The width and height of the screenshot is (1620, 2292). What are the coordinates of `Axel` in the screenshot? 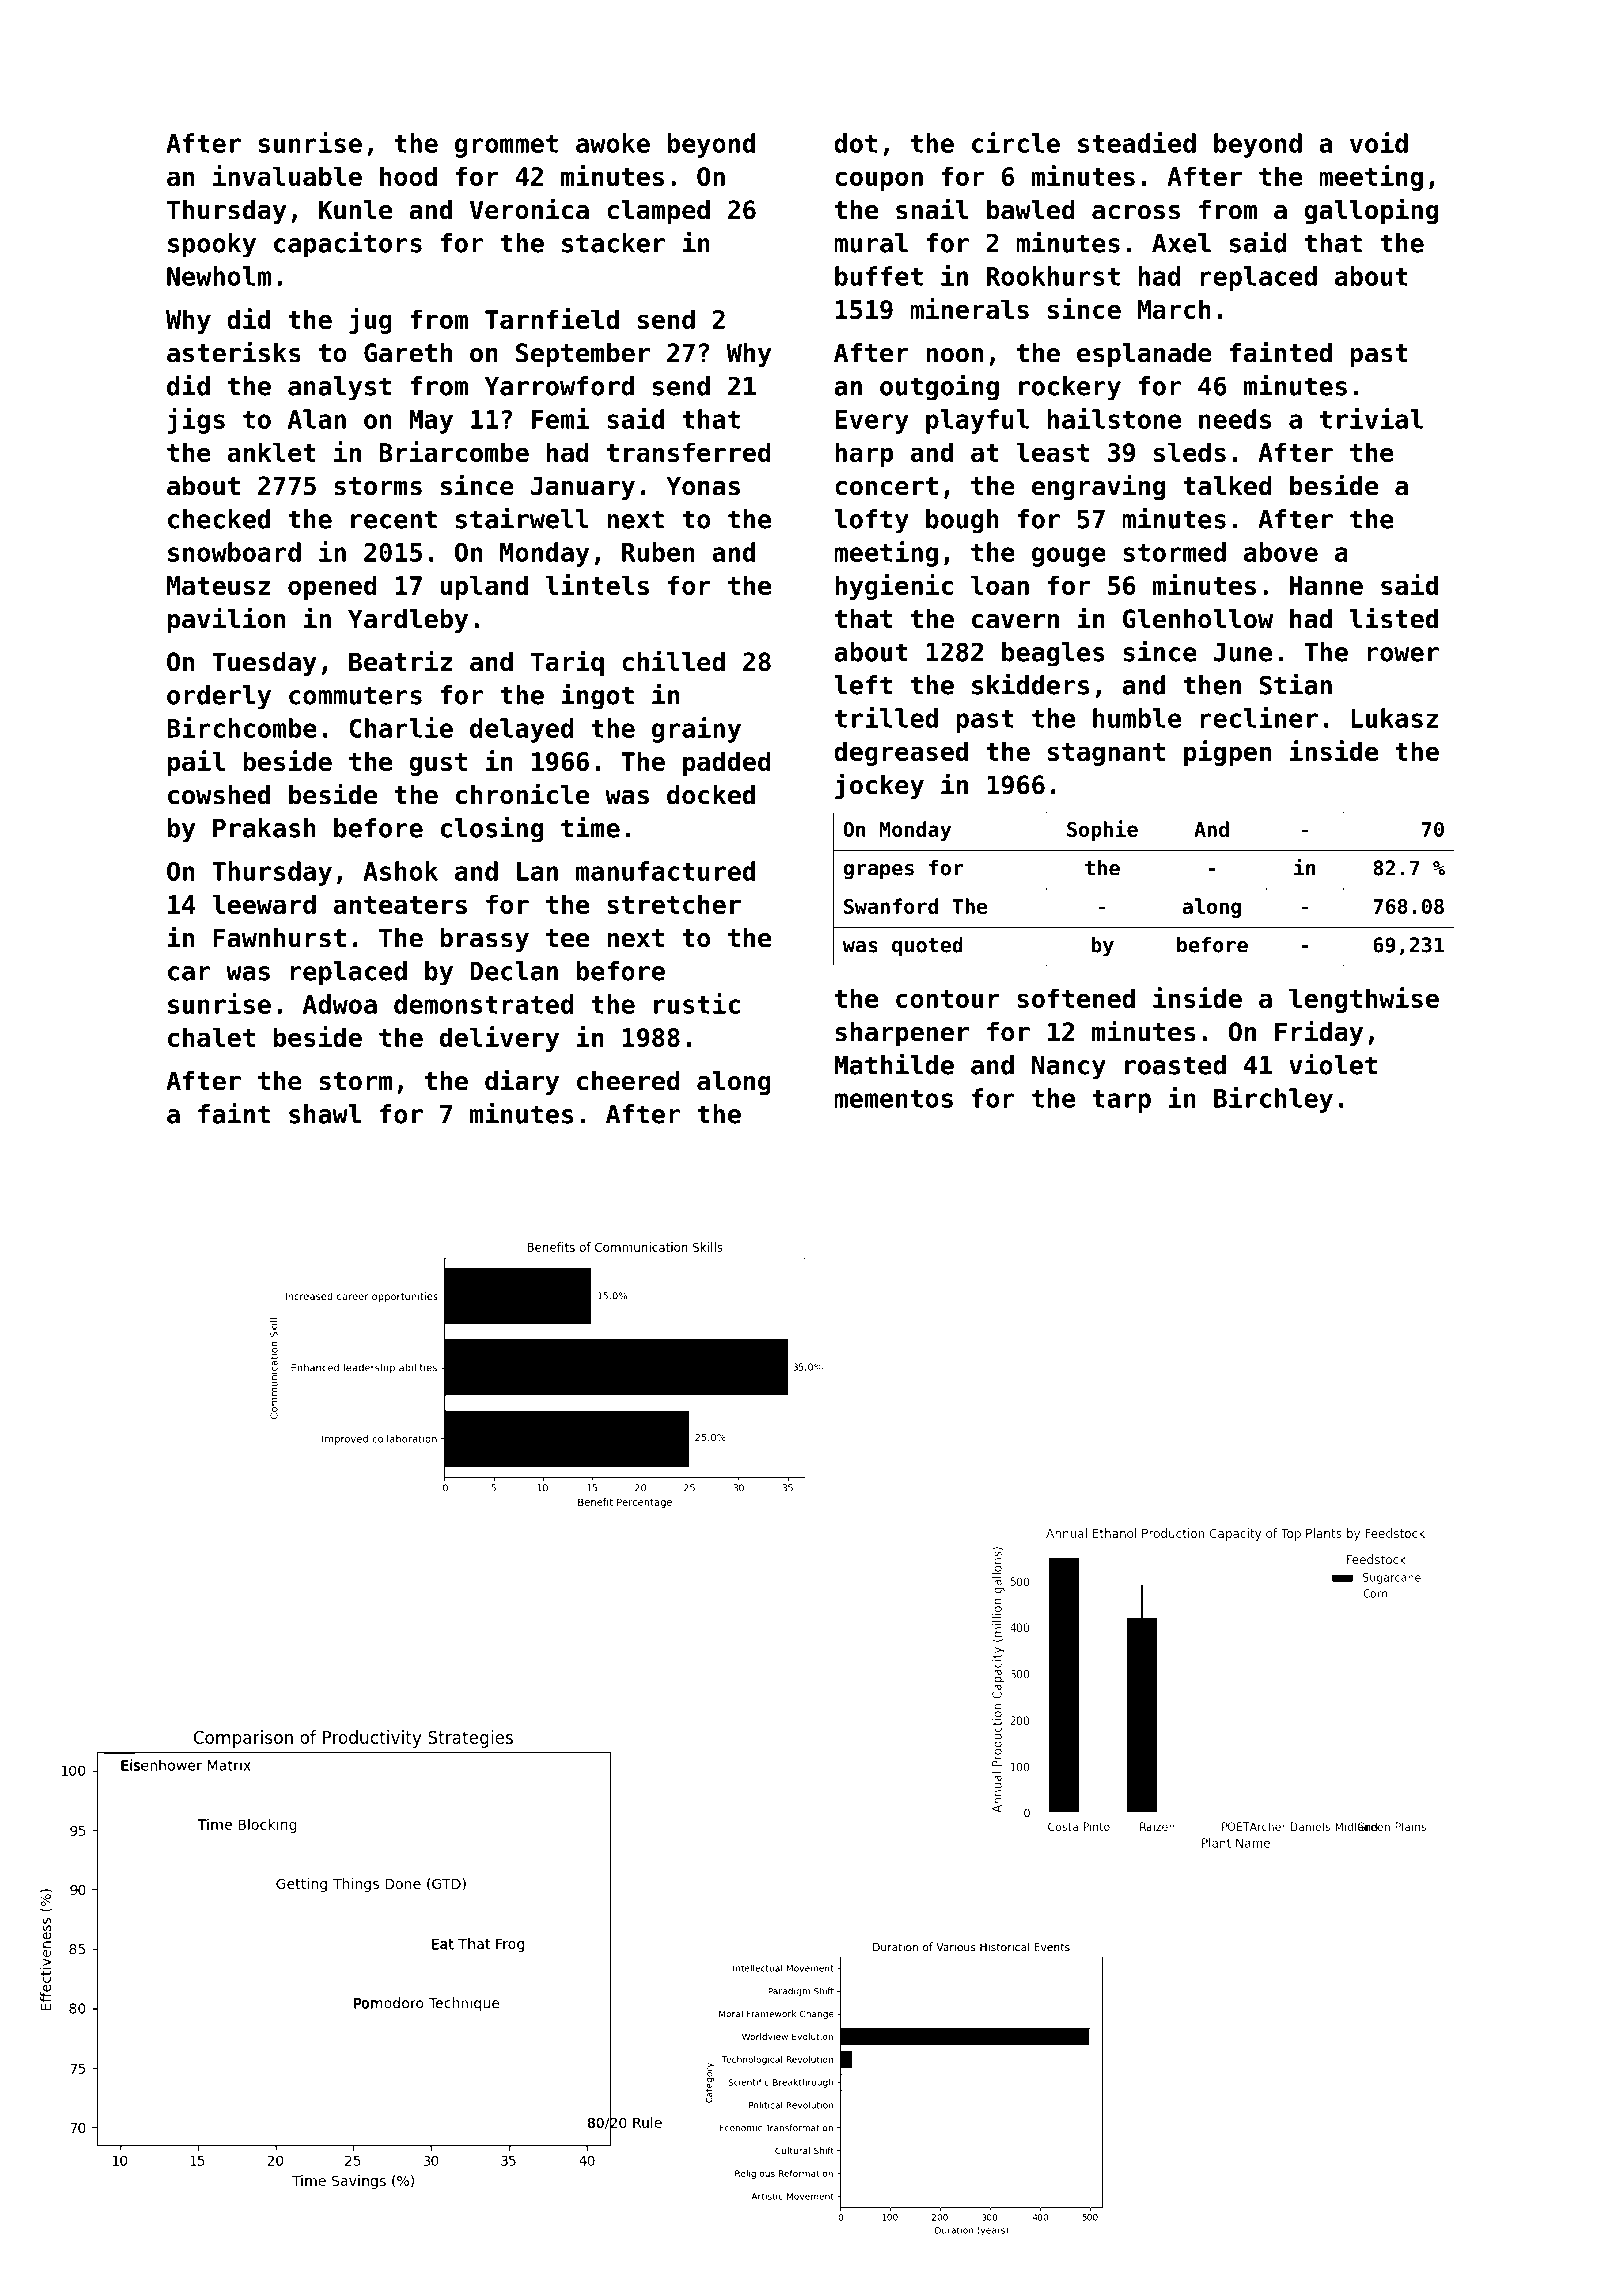 It's located at (1181, 243).
